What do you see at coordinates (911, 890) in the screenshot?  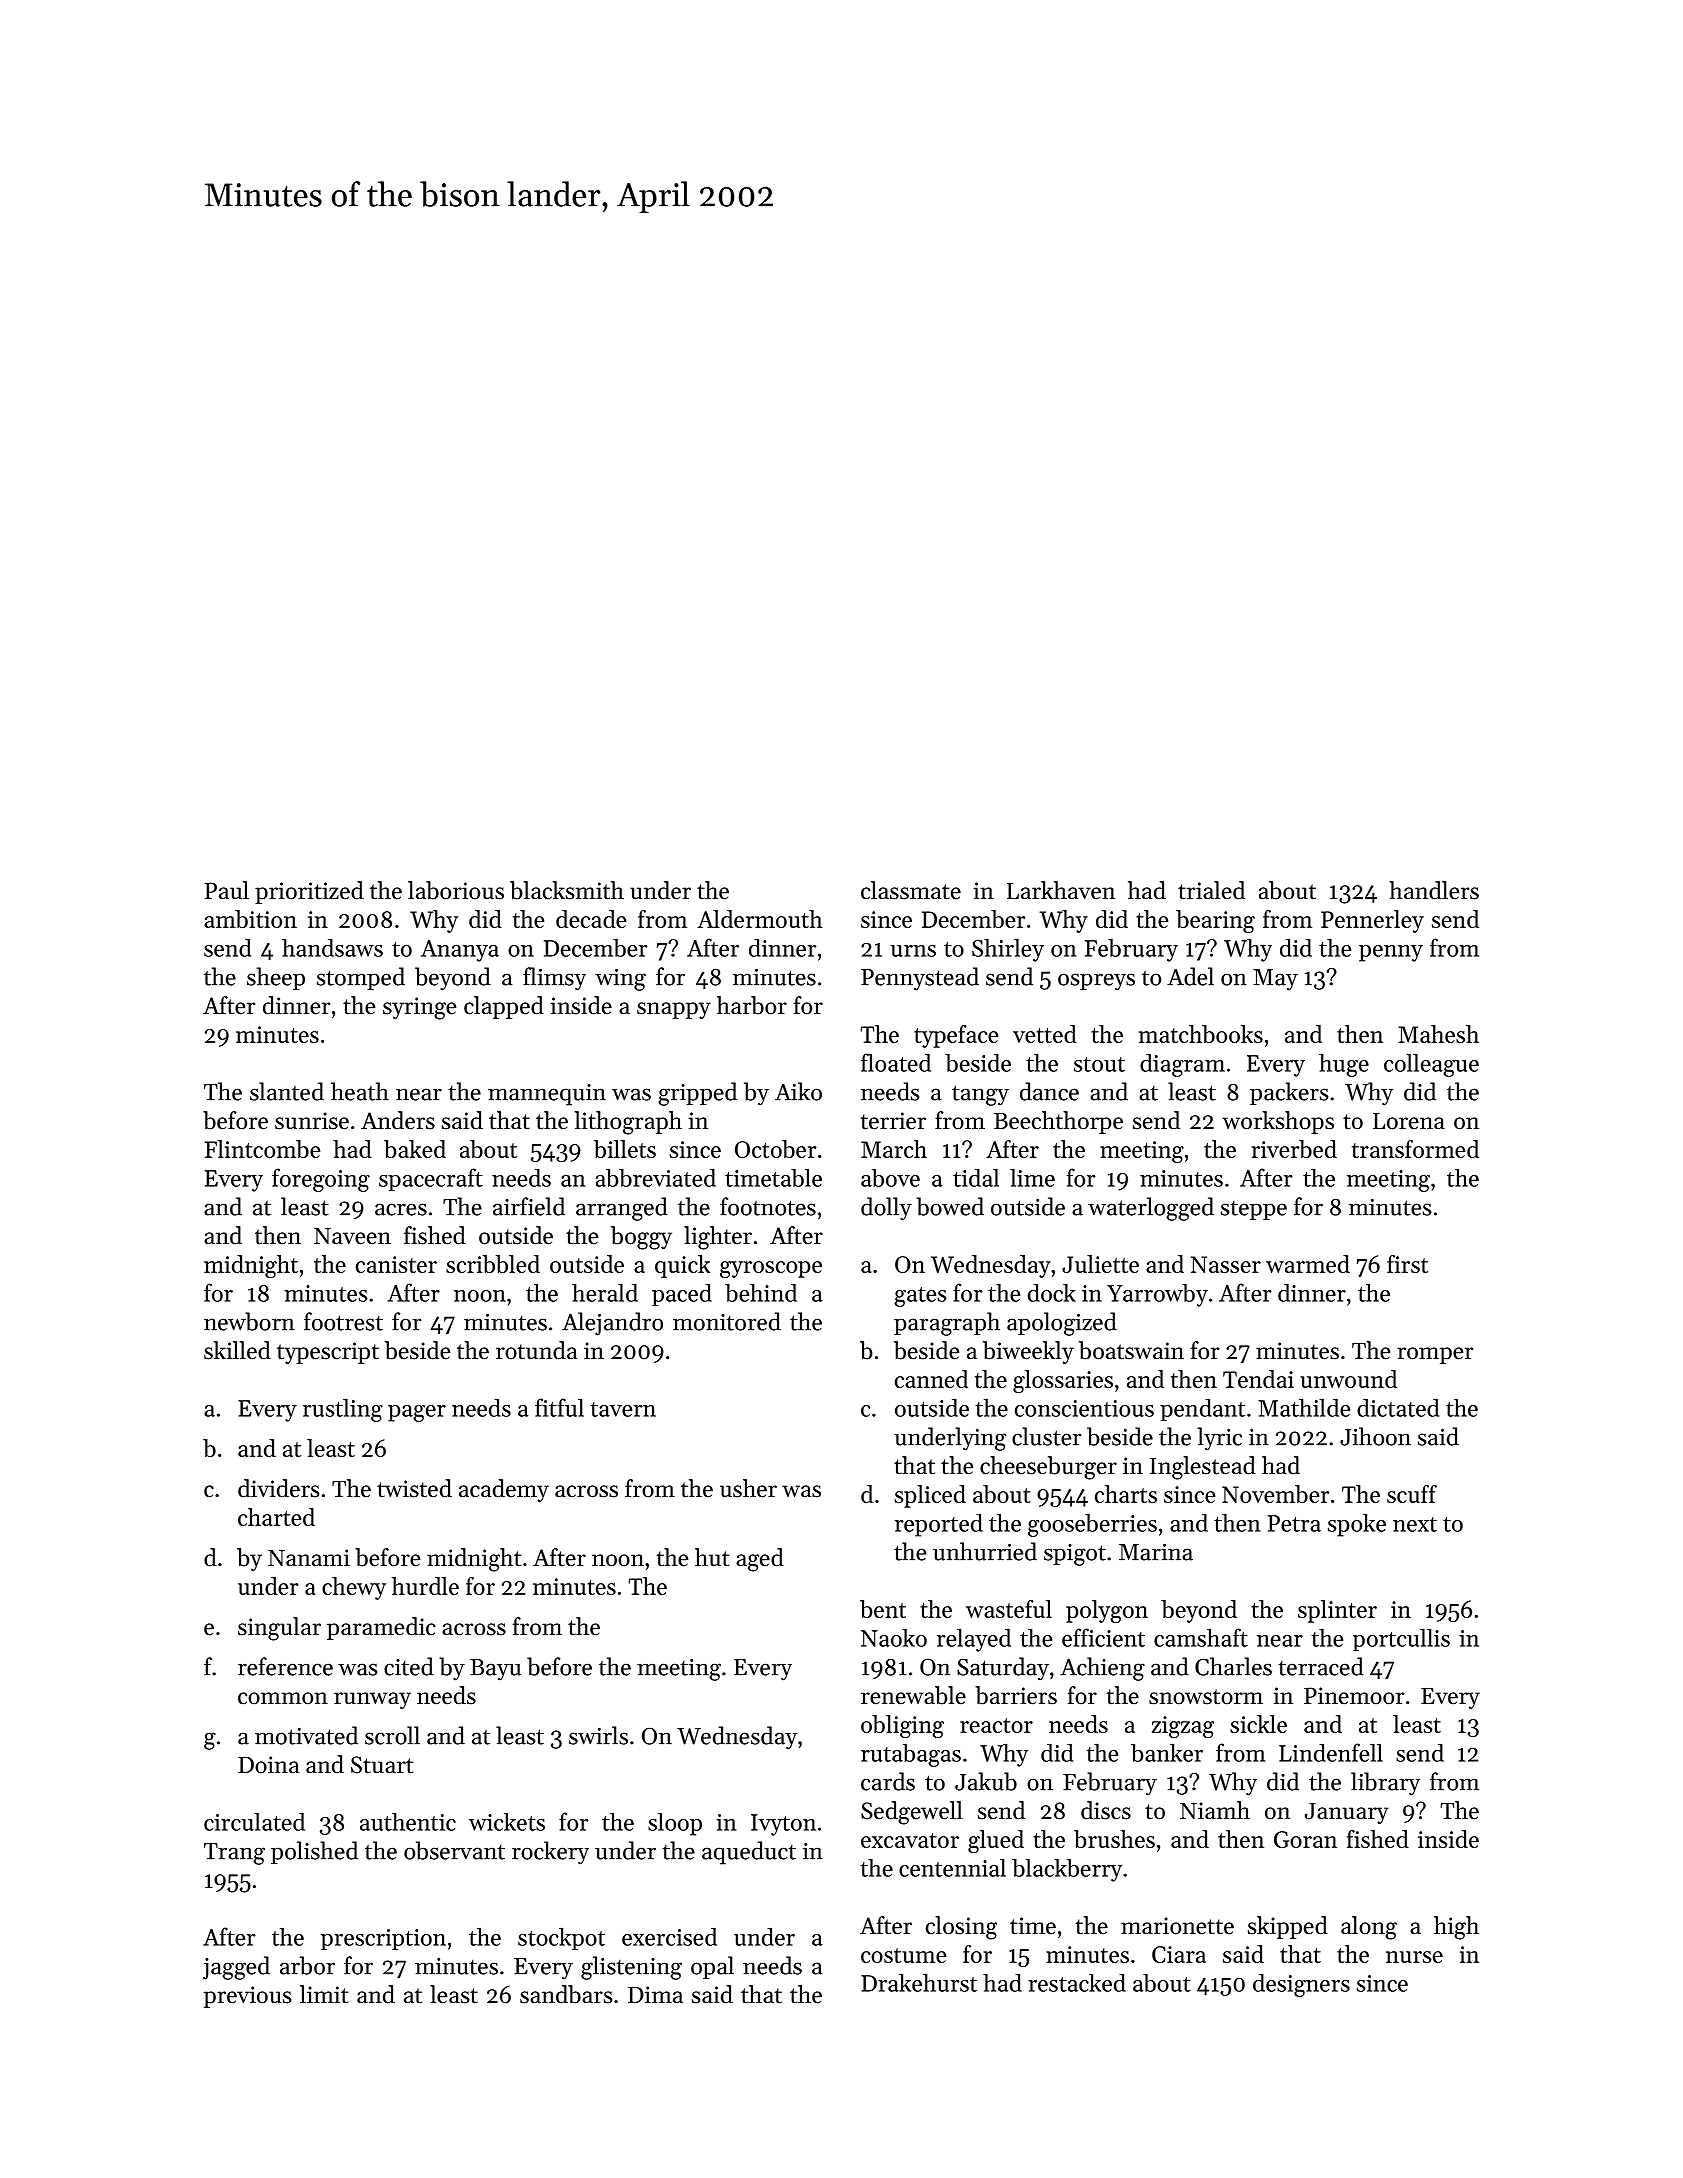 I see `classmate` at bounding box center [911, 890].
